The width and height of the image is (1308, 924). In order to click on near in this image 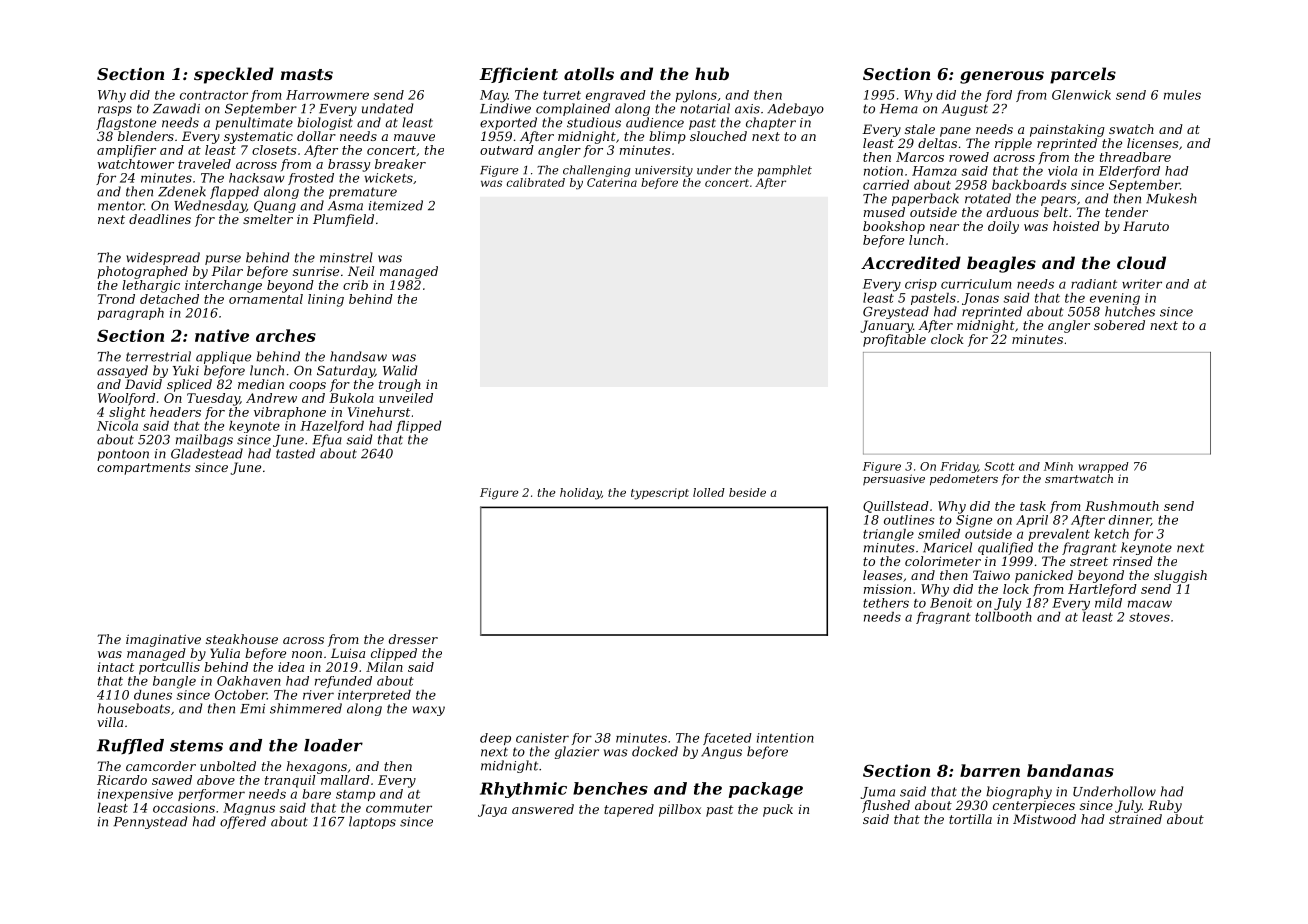, I will do `click(944, 227)`.
